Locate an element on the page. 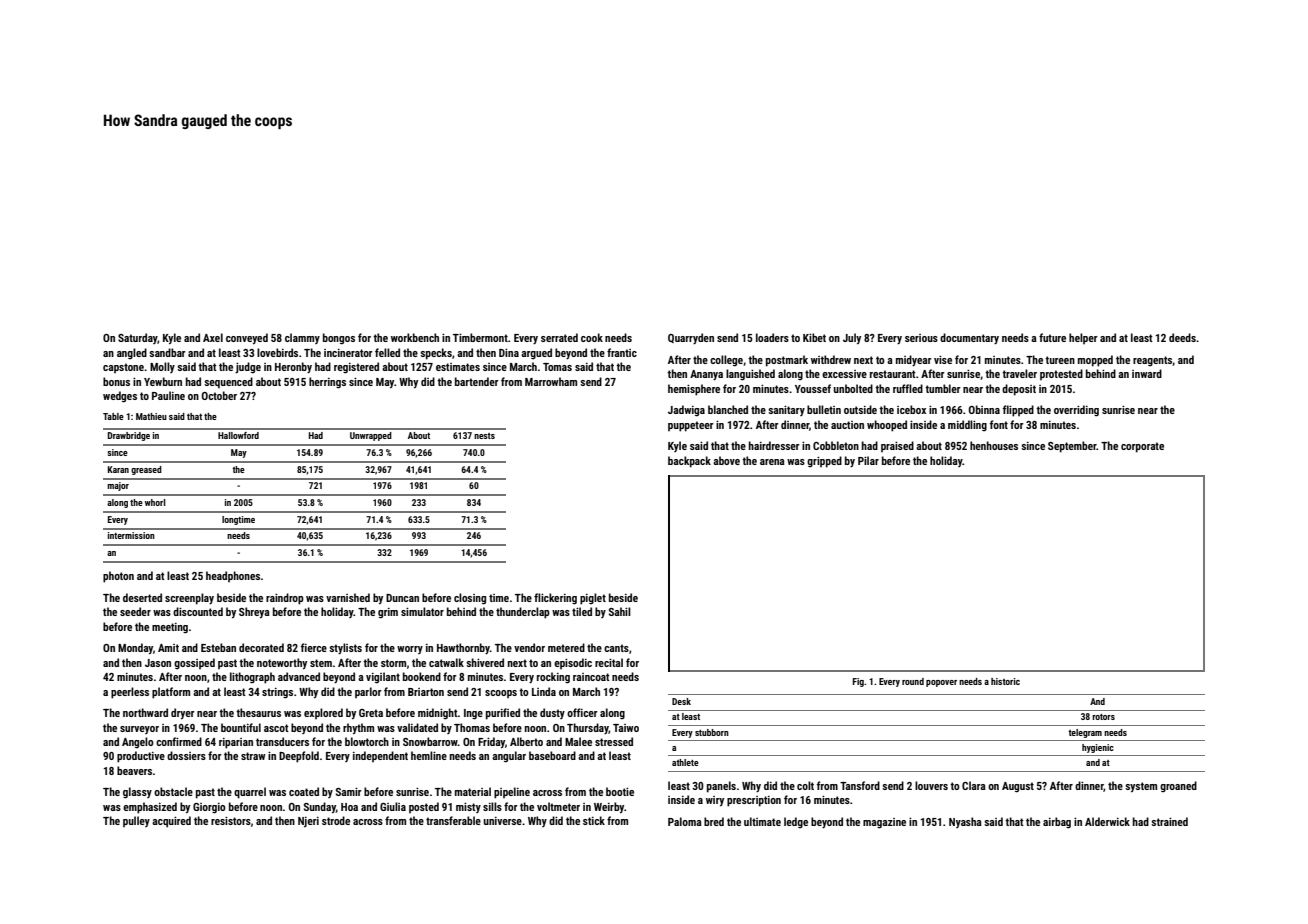 This image has height=924, width=1308. screenplay is located at coordinates (189, 599).
